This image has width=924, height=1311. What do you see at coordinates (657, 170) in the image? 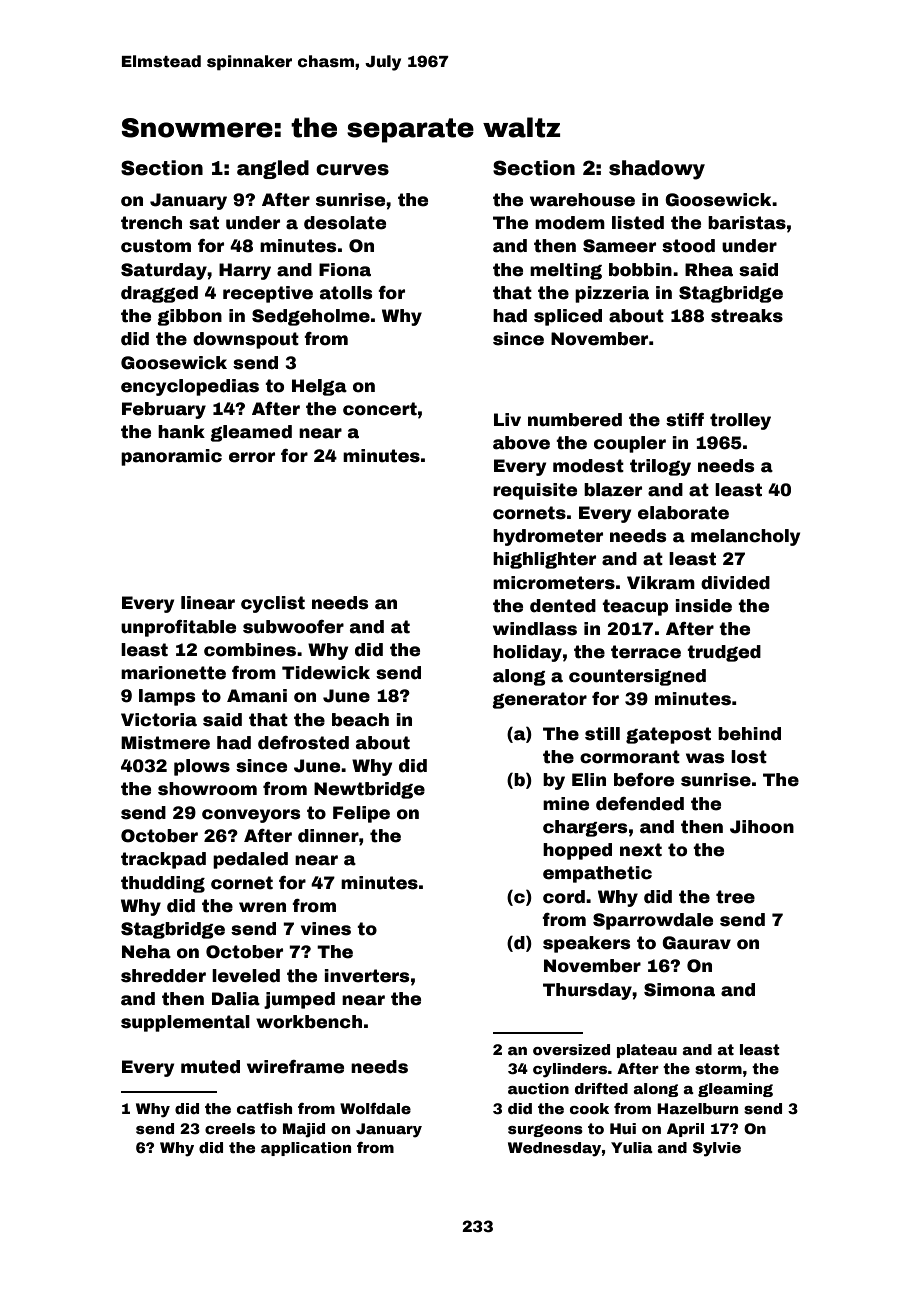
I see `shadowy` at bounding box center [657, 170].
